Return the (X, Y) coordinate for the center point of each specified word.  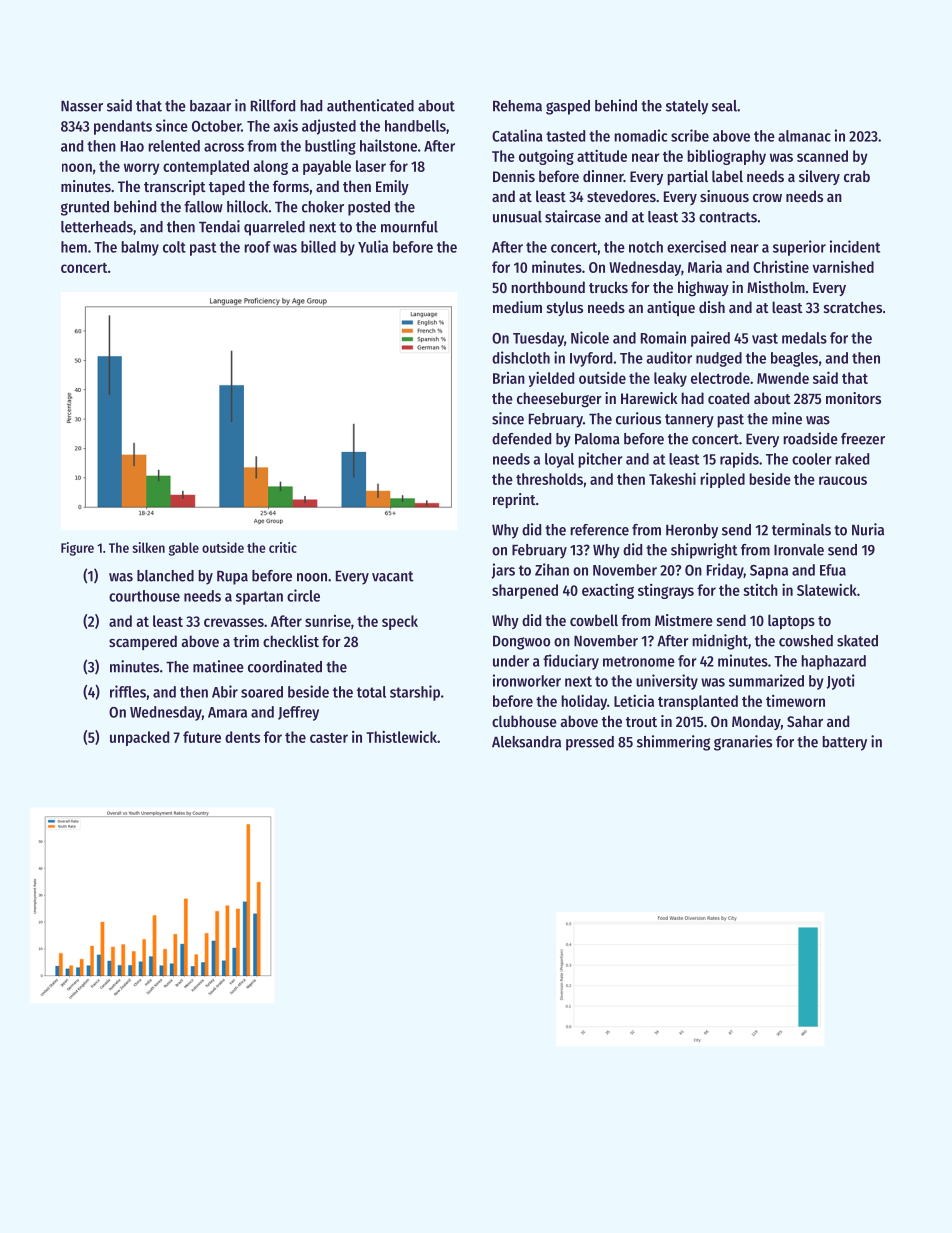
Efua (833, 570)
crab (857, 176)
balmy (140, 248)
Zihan (552, 569)
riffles (128, 691)
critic (283, 547)
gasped (568, 107)
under (511, 661)
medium (517, 307)
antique (671, 308)
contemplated (206, 167)
